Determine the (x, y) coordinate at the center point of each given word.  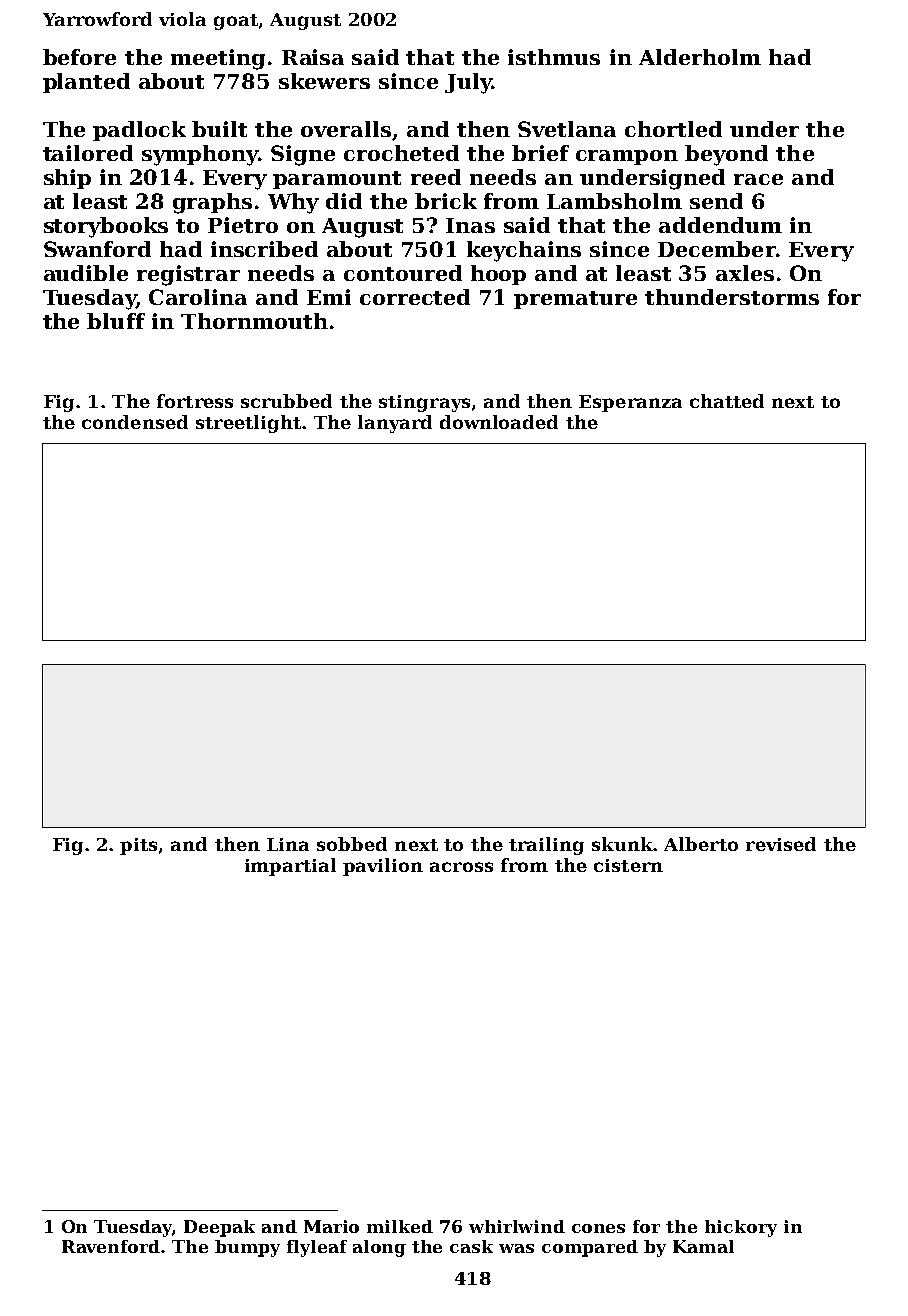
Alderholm (700, 57)
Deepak (219, 1228)
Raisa (313, 57)
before (79, 57)
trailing (546, 846)
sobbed (352, 844)
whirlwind (517, 1226)
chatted (727, 401)
